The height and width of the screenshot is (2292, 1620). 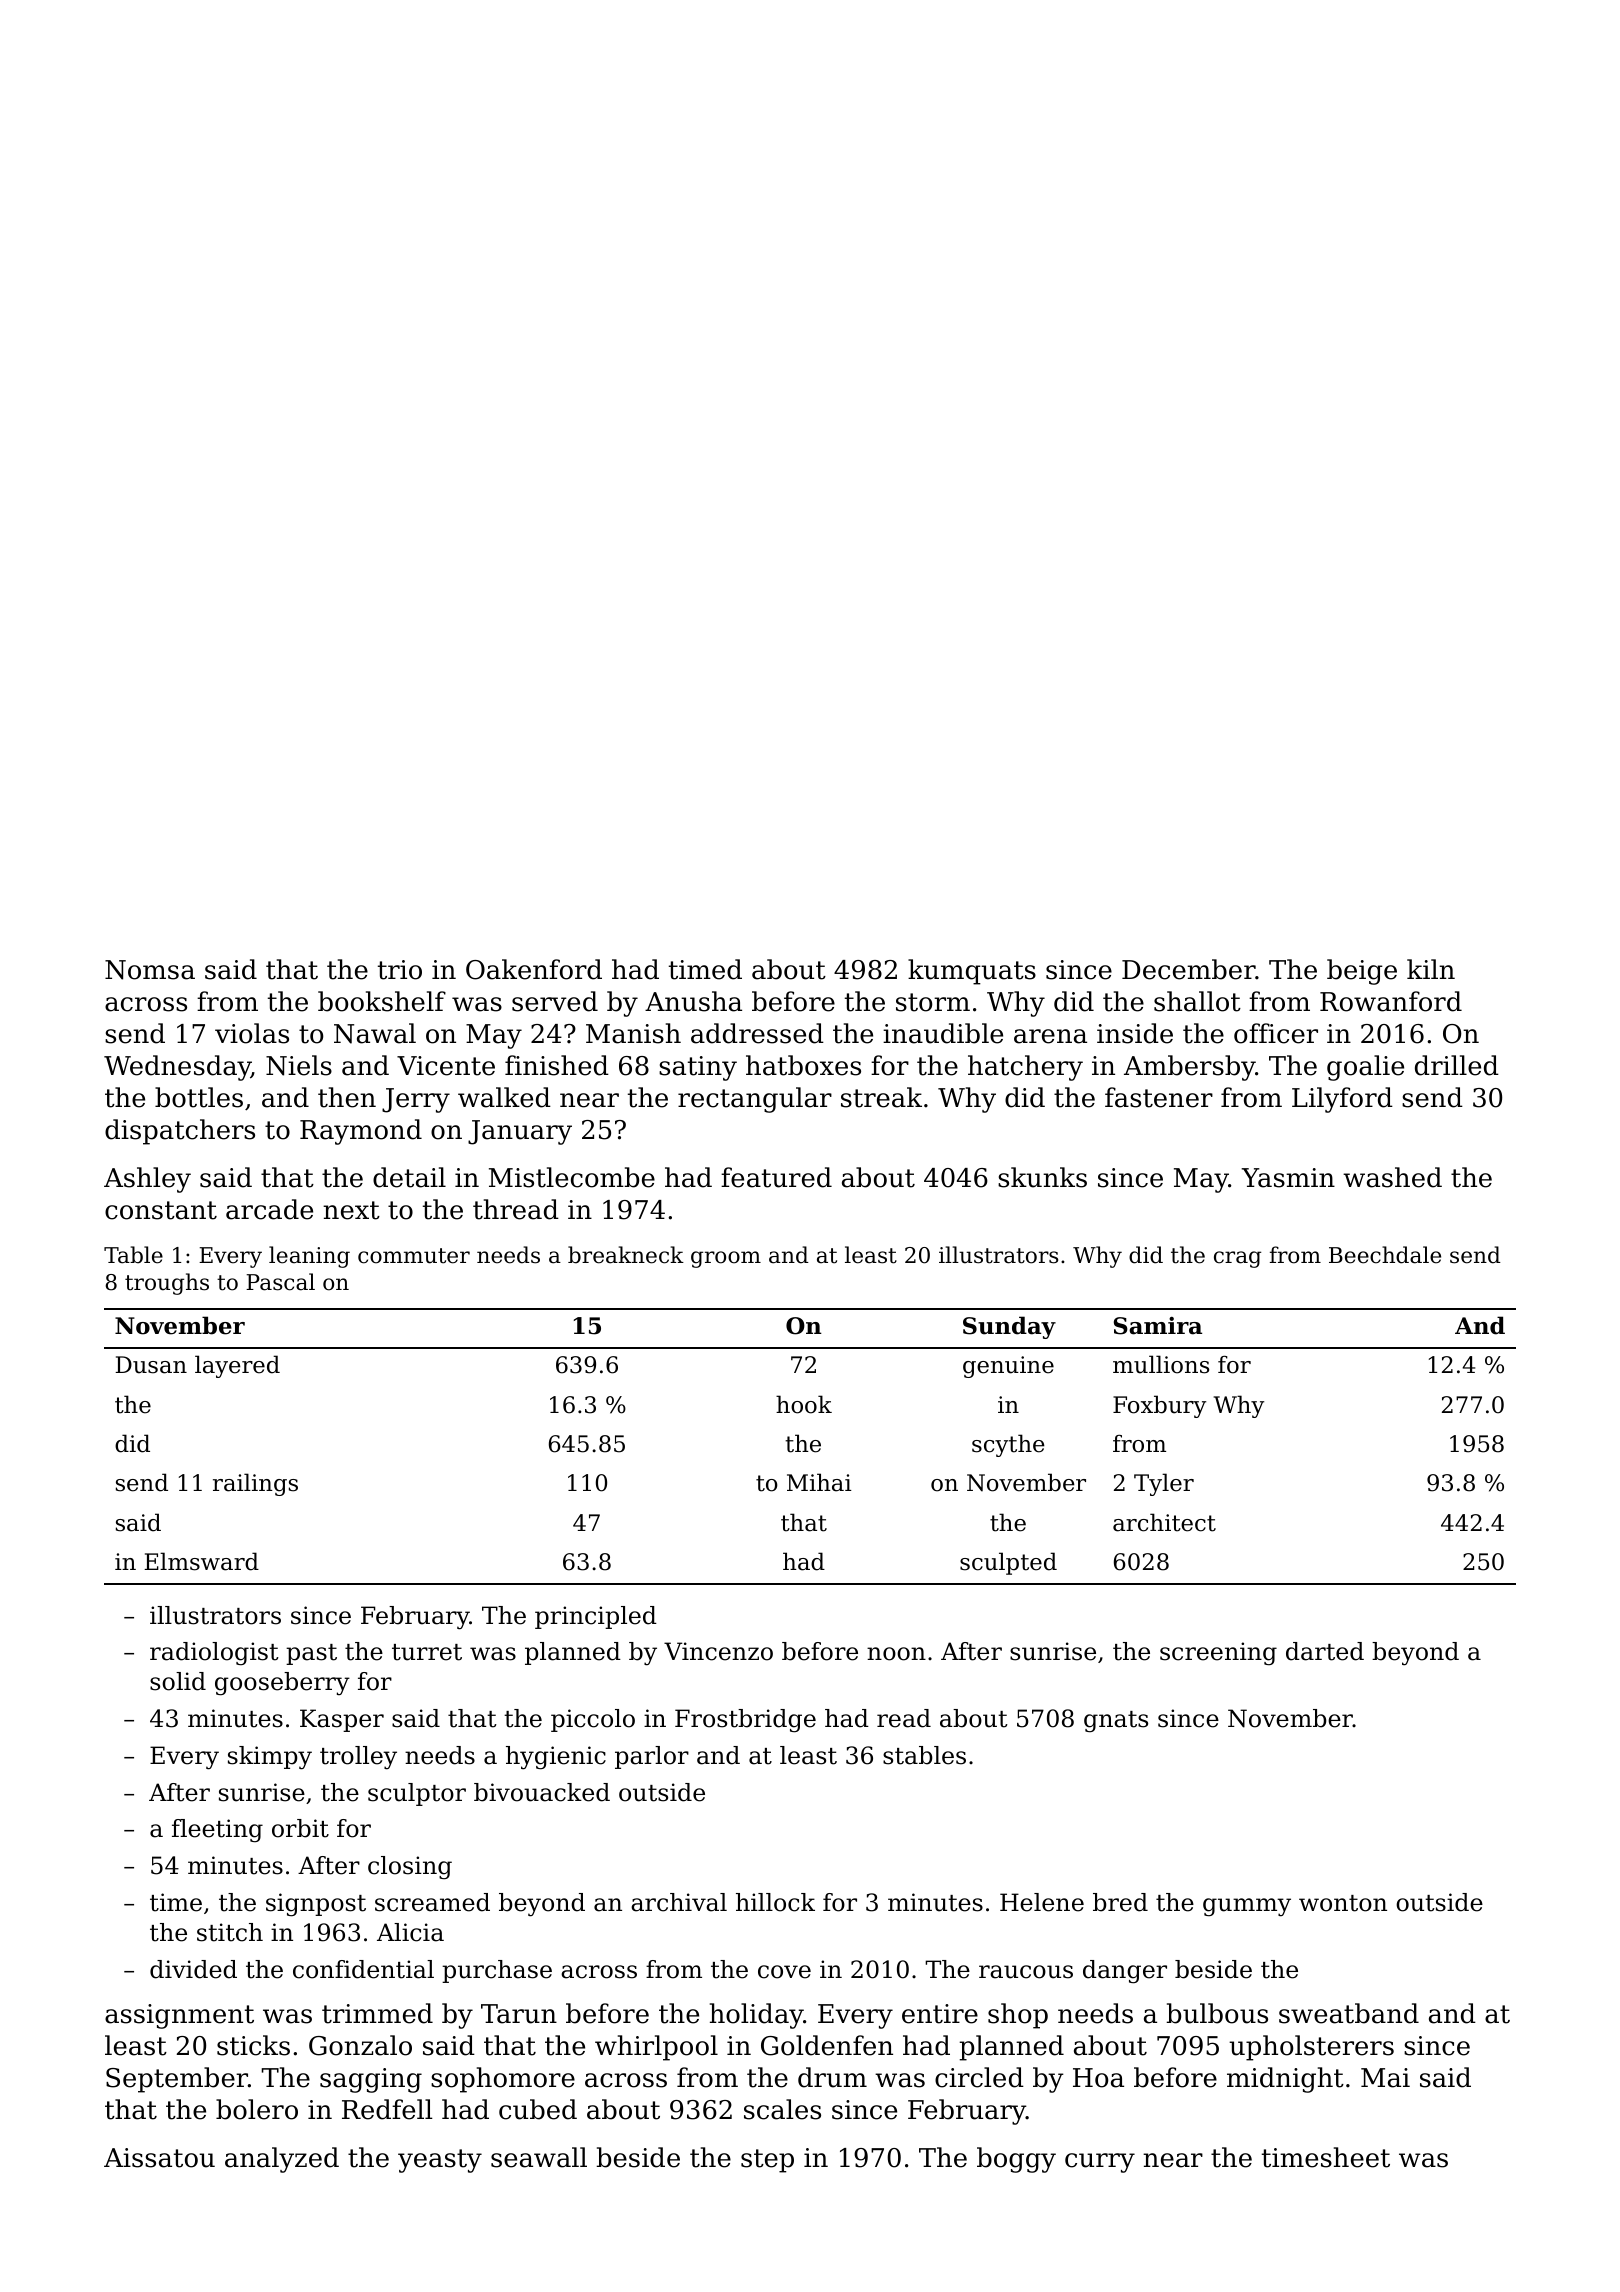 What do you see at coordinates (534, 969) in the screenshot?
I see `Oakenford` at bounding box center [534, 969].
